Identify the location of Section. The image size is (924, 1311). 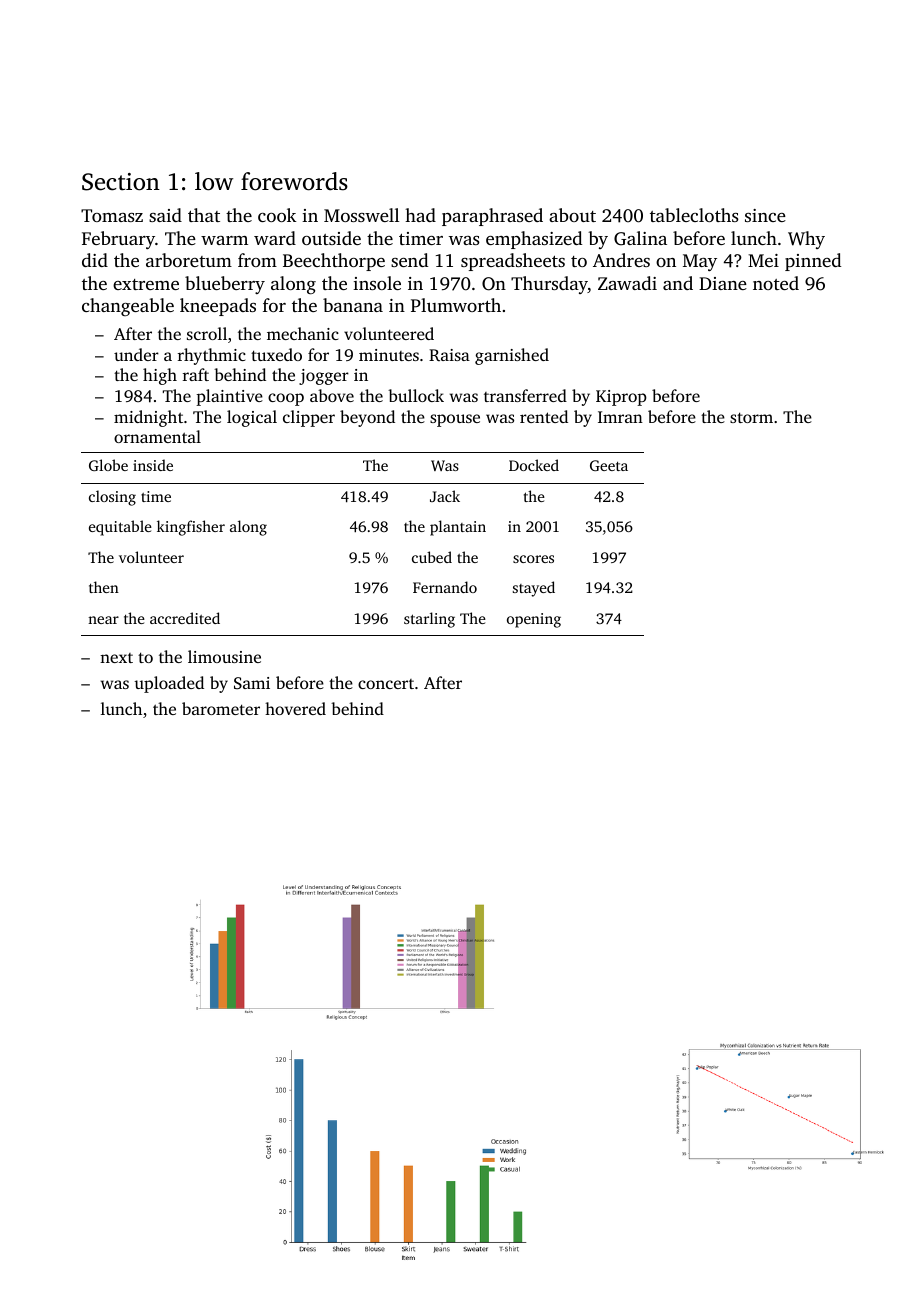
(121, 182).
